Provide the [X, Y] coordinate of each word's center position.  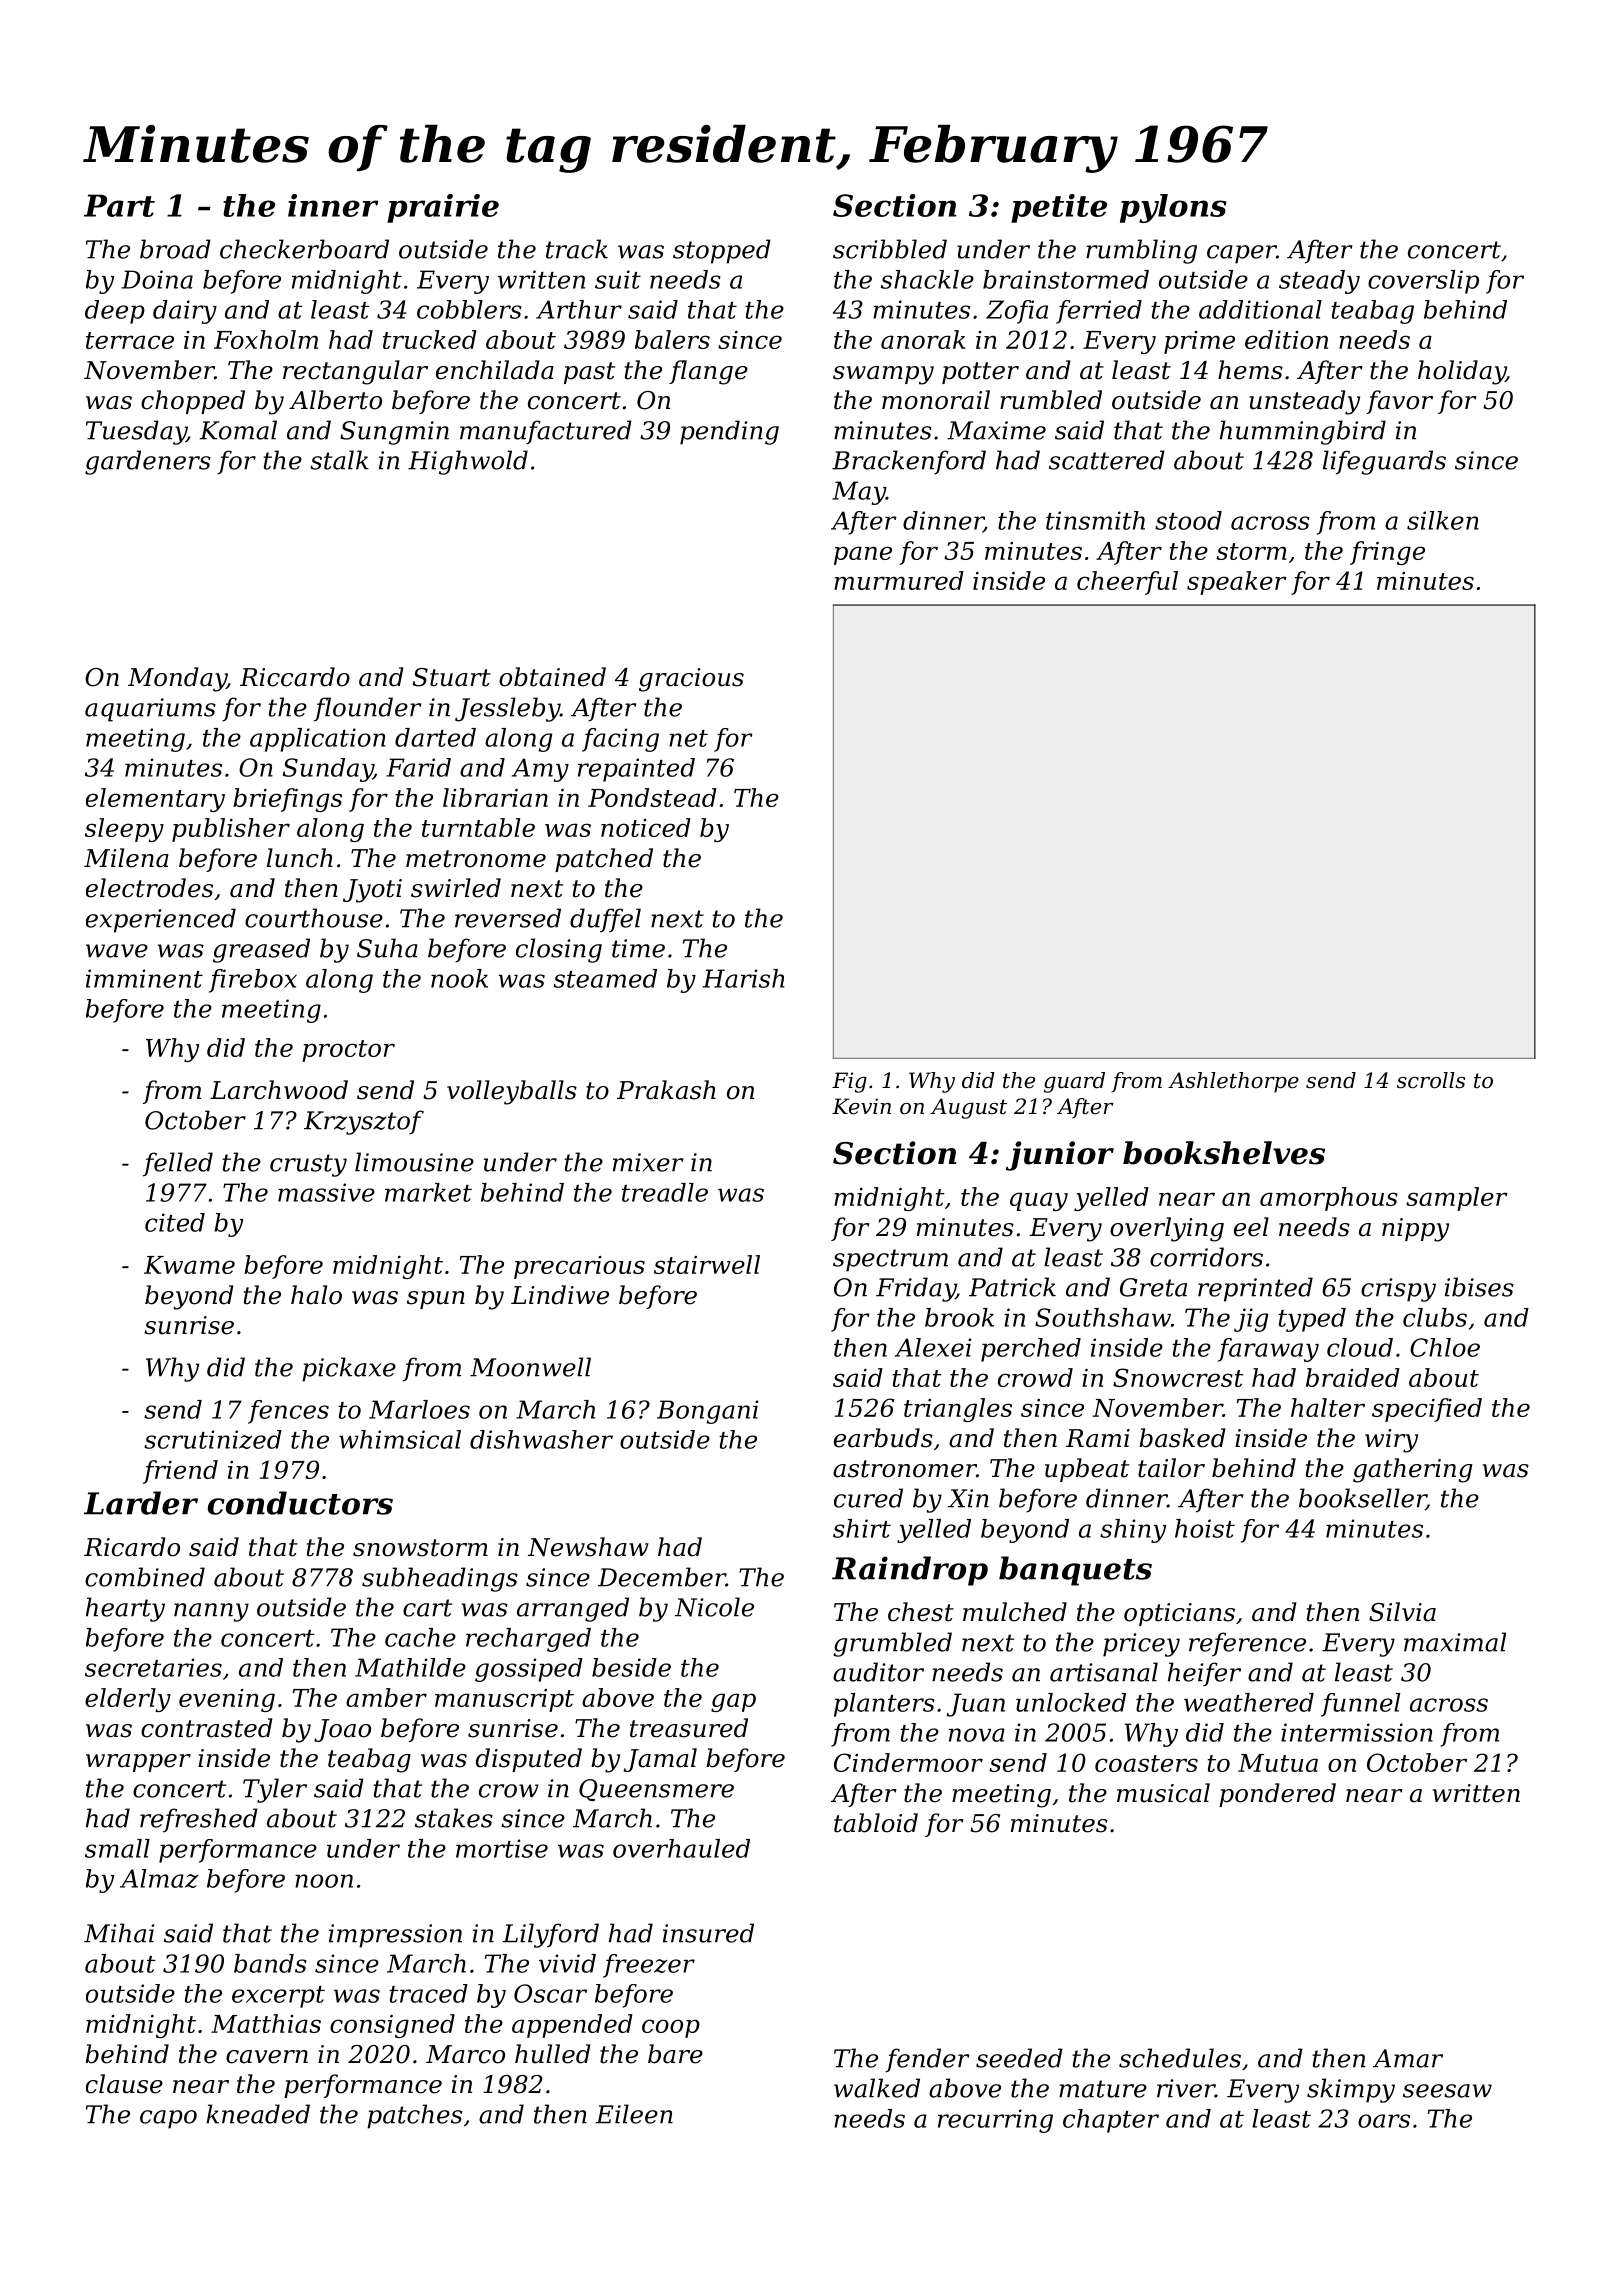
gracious [691, 680]
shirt [862, 1528]
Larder [141, 1503]
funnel [1360, 1705]
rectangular [355, 372]
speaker [1237, 583]
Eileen [634, 2114]
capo [168, 2119]
